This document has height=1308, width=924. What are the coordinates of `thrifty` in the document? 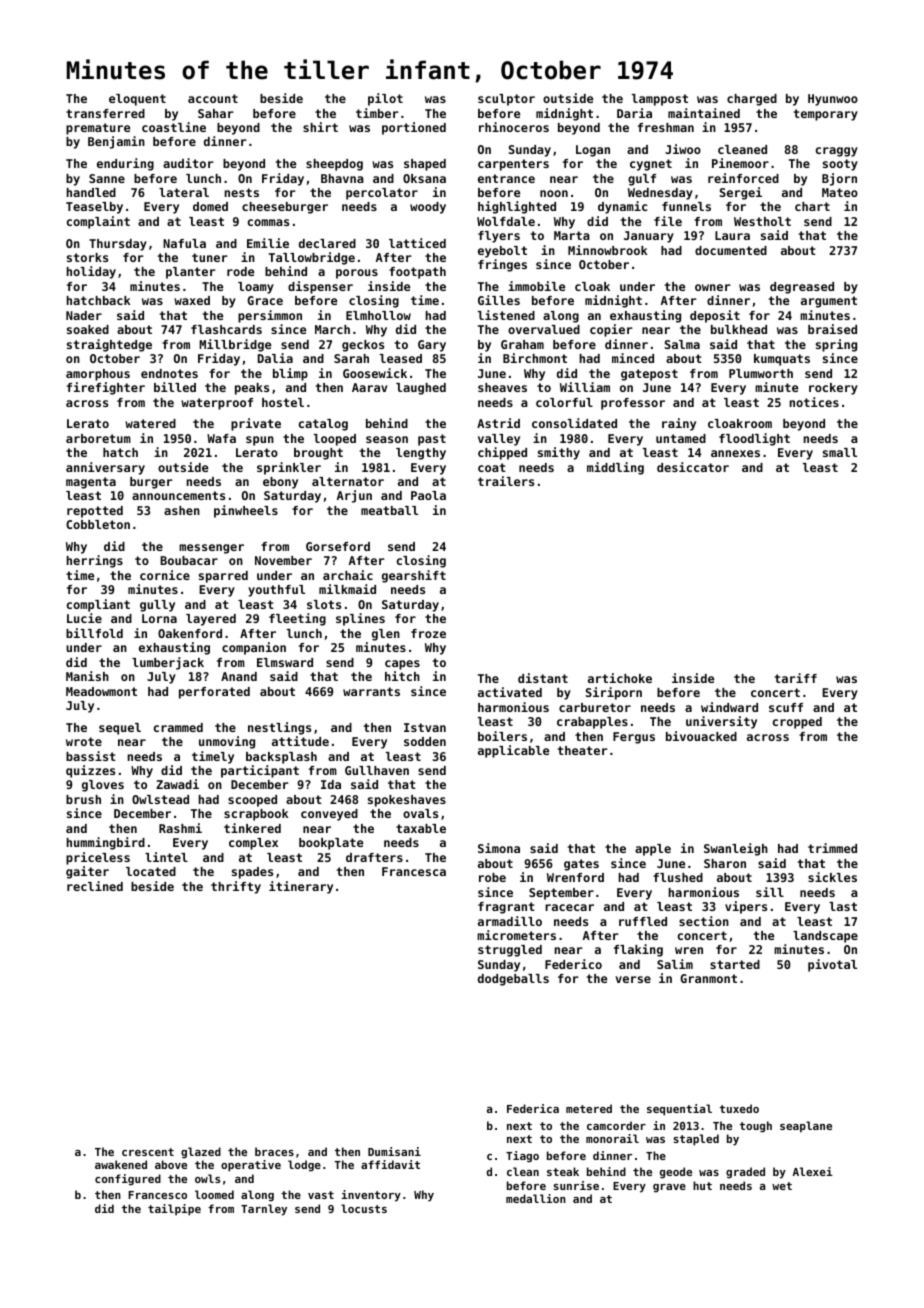 It's located at (236, 887).
